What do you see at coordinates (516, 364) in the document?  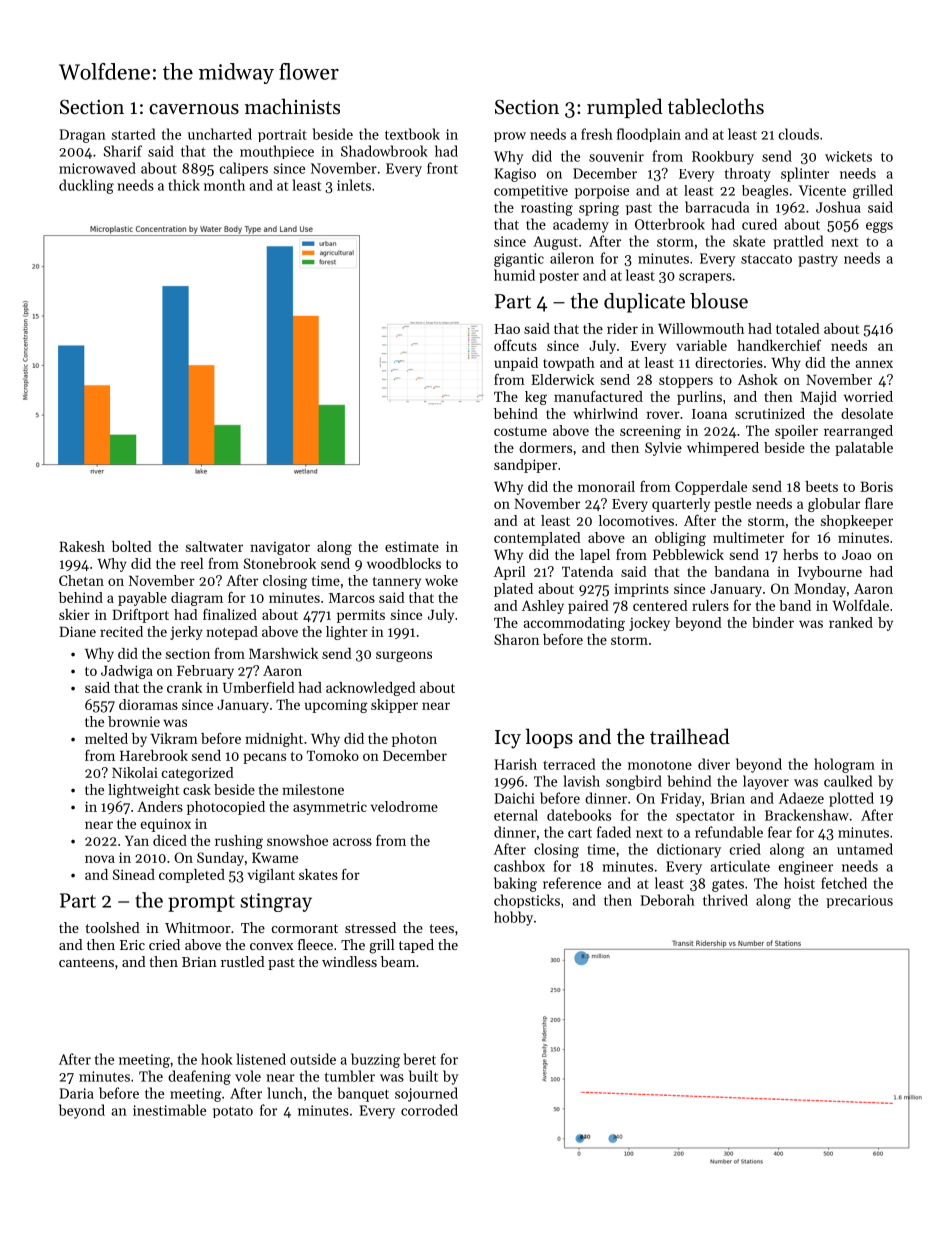 I see `unpaid` at bounding box center [516, 364].
